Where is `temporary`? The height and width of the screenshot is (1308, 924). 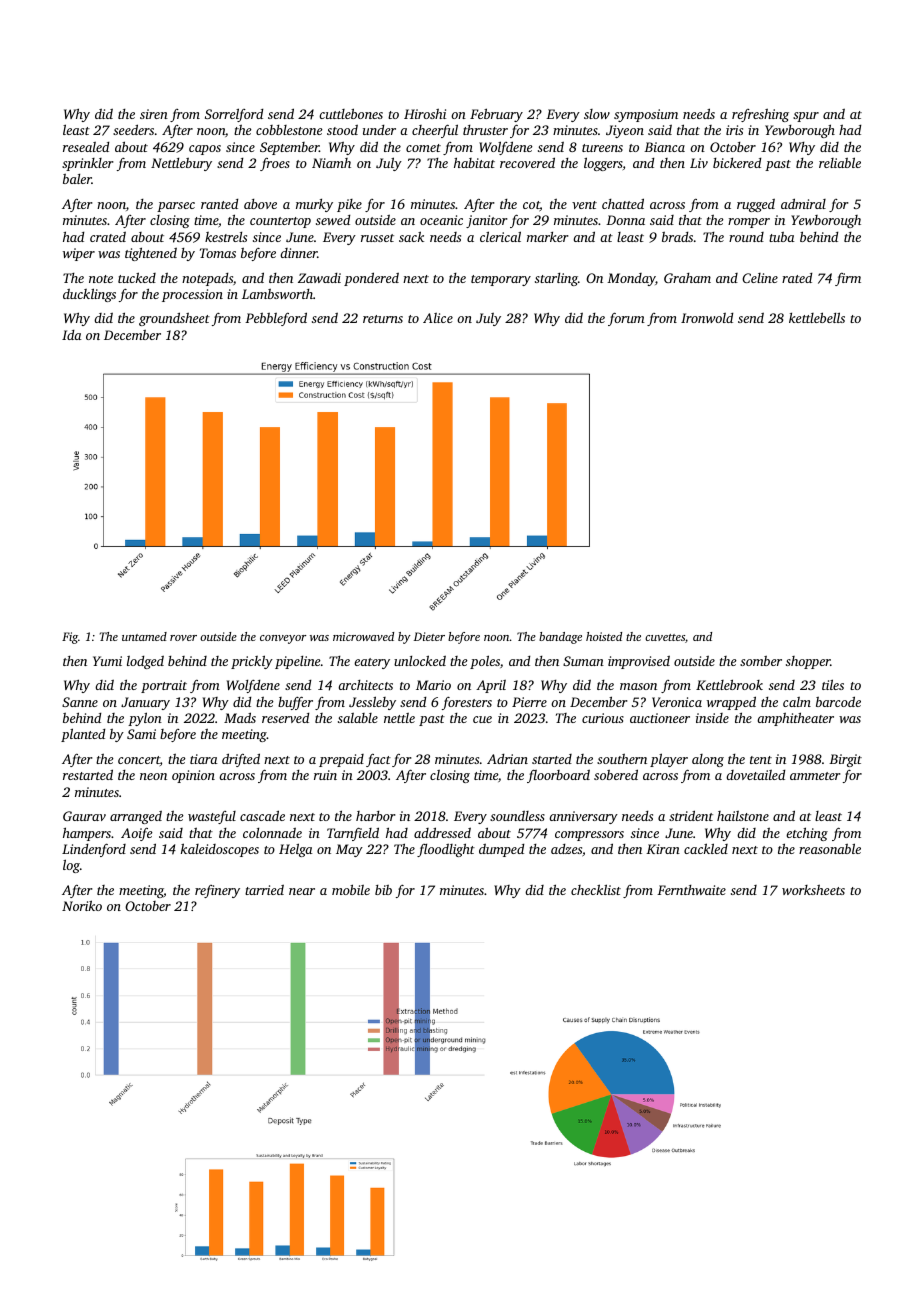
temporary is located at coordinates (501, 280).
